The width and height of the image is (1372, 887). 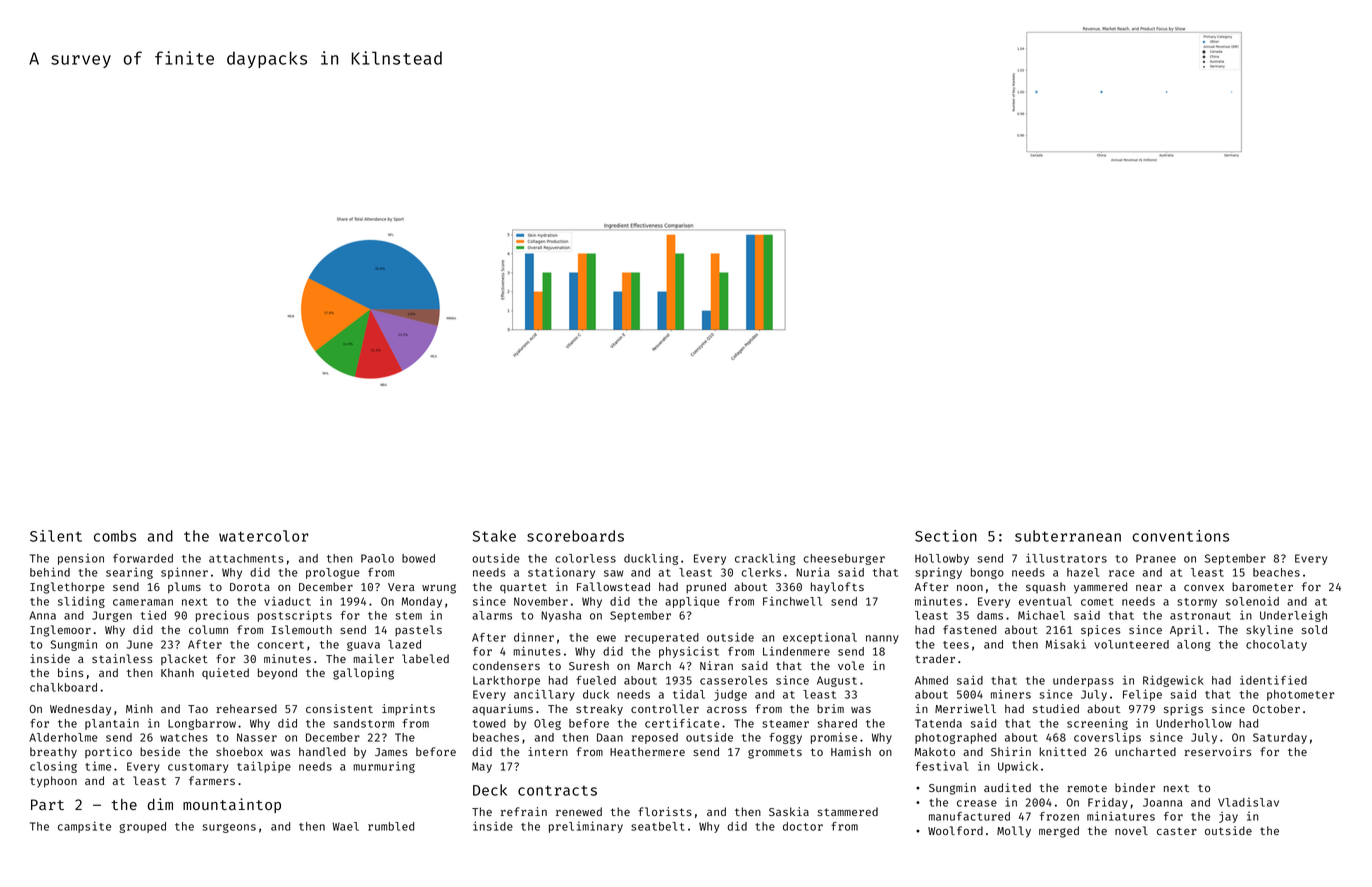 What do you see at coordinates (47, 804) in the image?
I see `Part` at bounding box center [47, 804].
